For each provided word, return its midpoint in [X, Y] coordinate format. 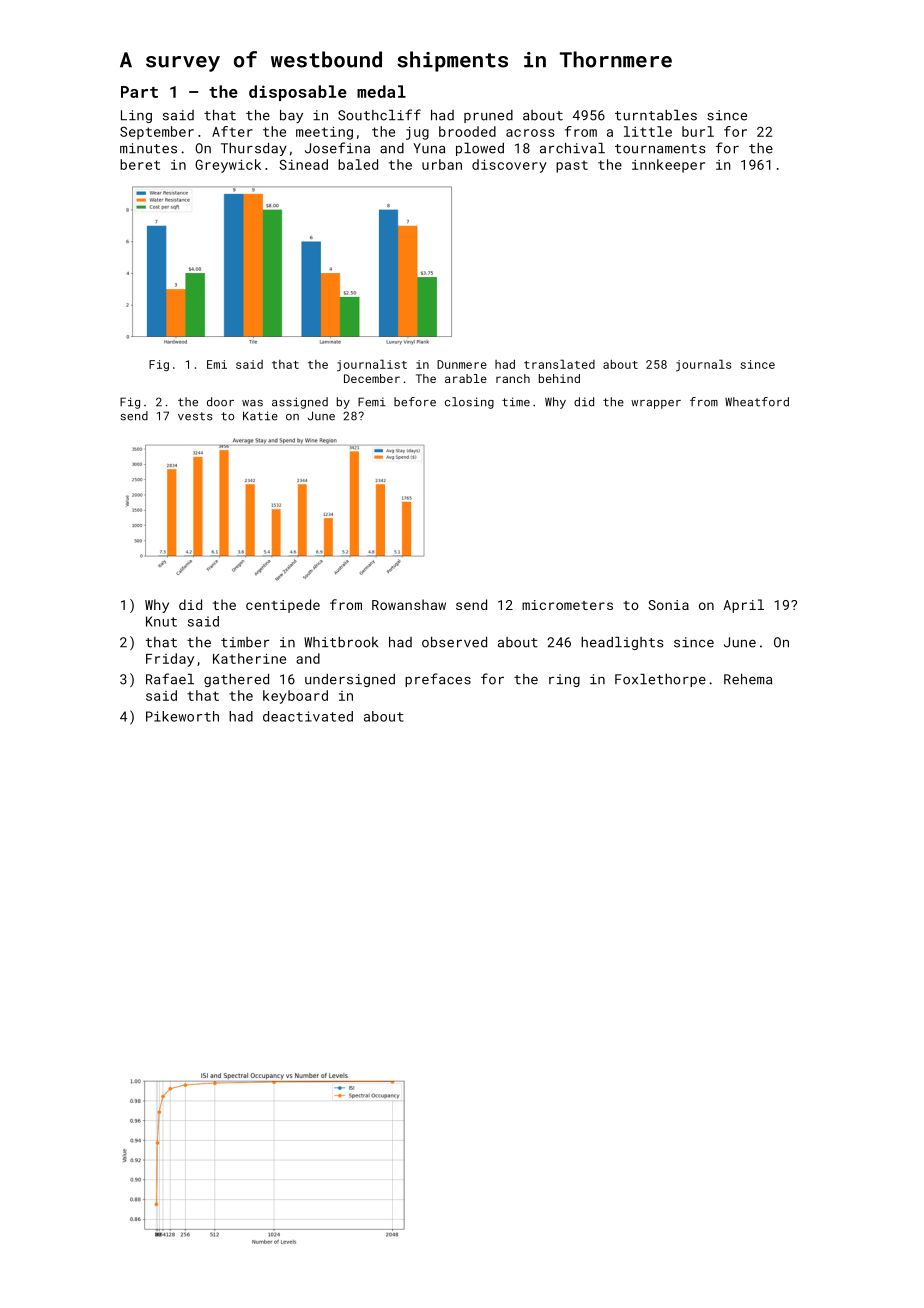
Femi [372, 402]
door [220, 402]
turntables [656, 115]
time [516, 402]
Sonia [668, 605]
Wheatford [757, 402]
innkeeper [668, 166]
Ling [136, 116]
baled [358, 164]
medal [381, 91]
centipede [283, 606]
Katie [260, 416]
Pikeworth [182, 716]
